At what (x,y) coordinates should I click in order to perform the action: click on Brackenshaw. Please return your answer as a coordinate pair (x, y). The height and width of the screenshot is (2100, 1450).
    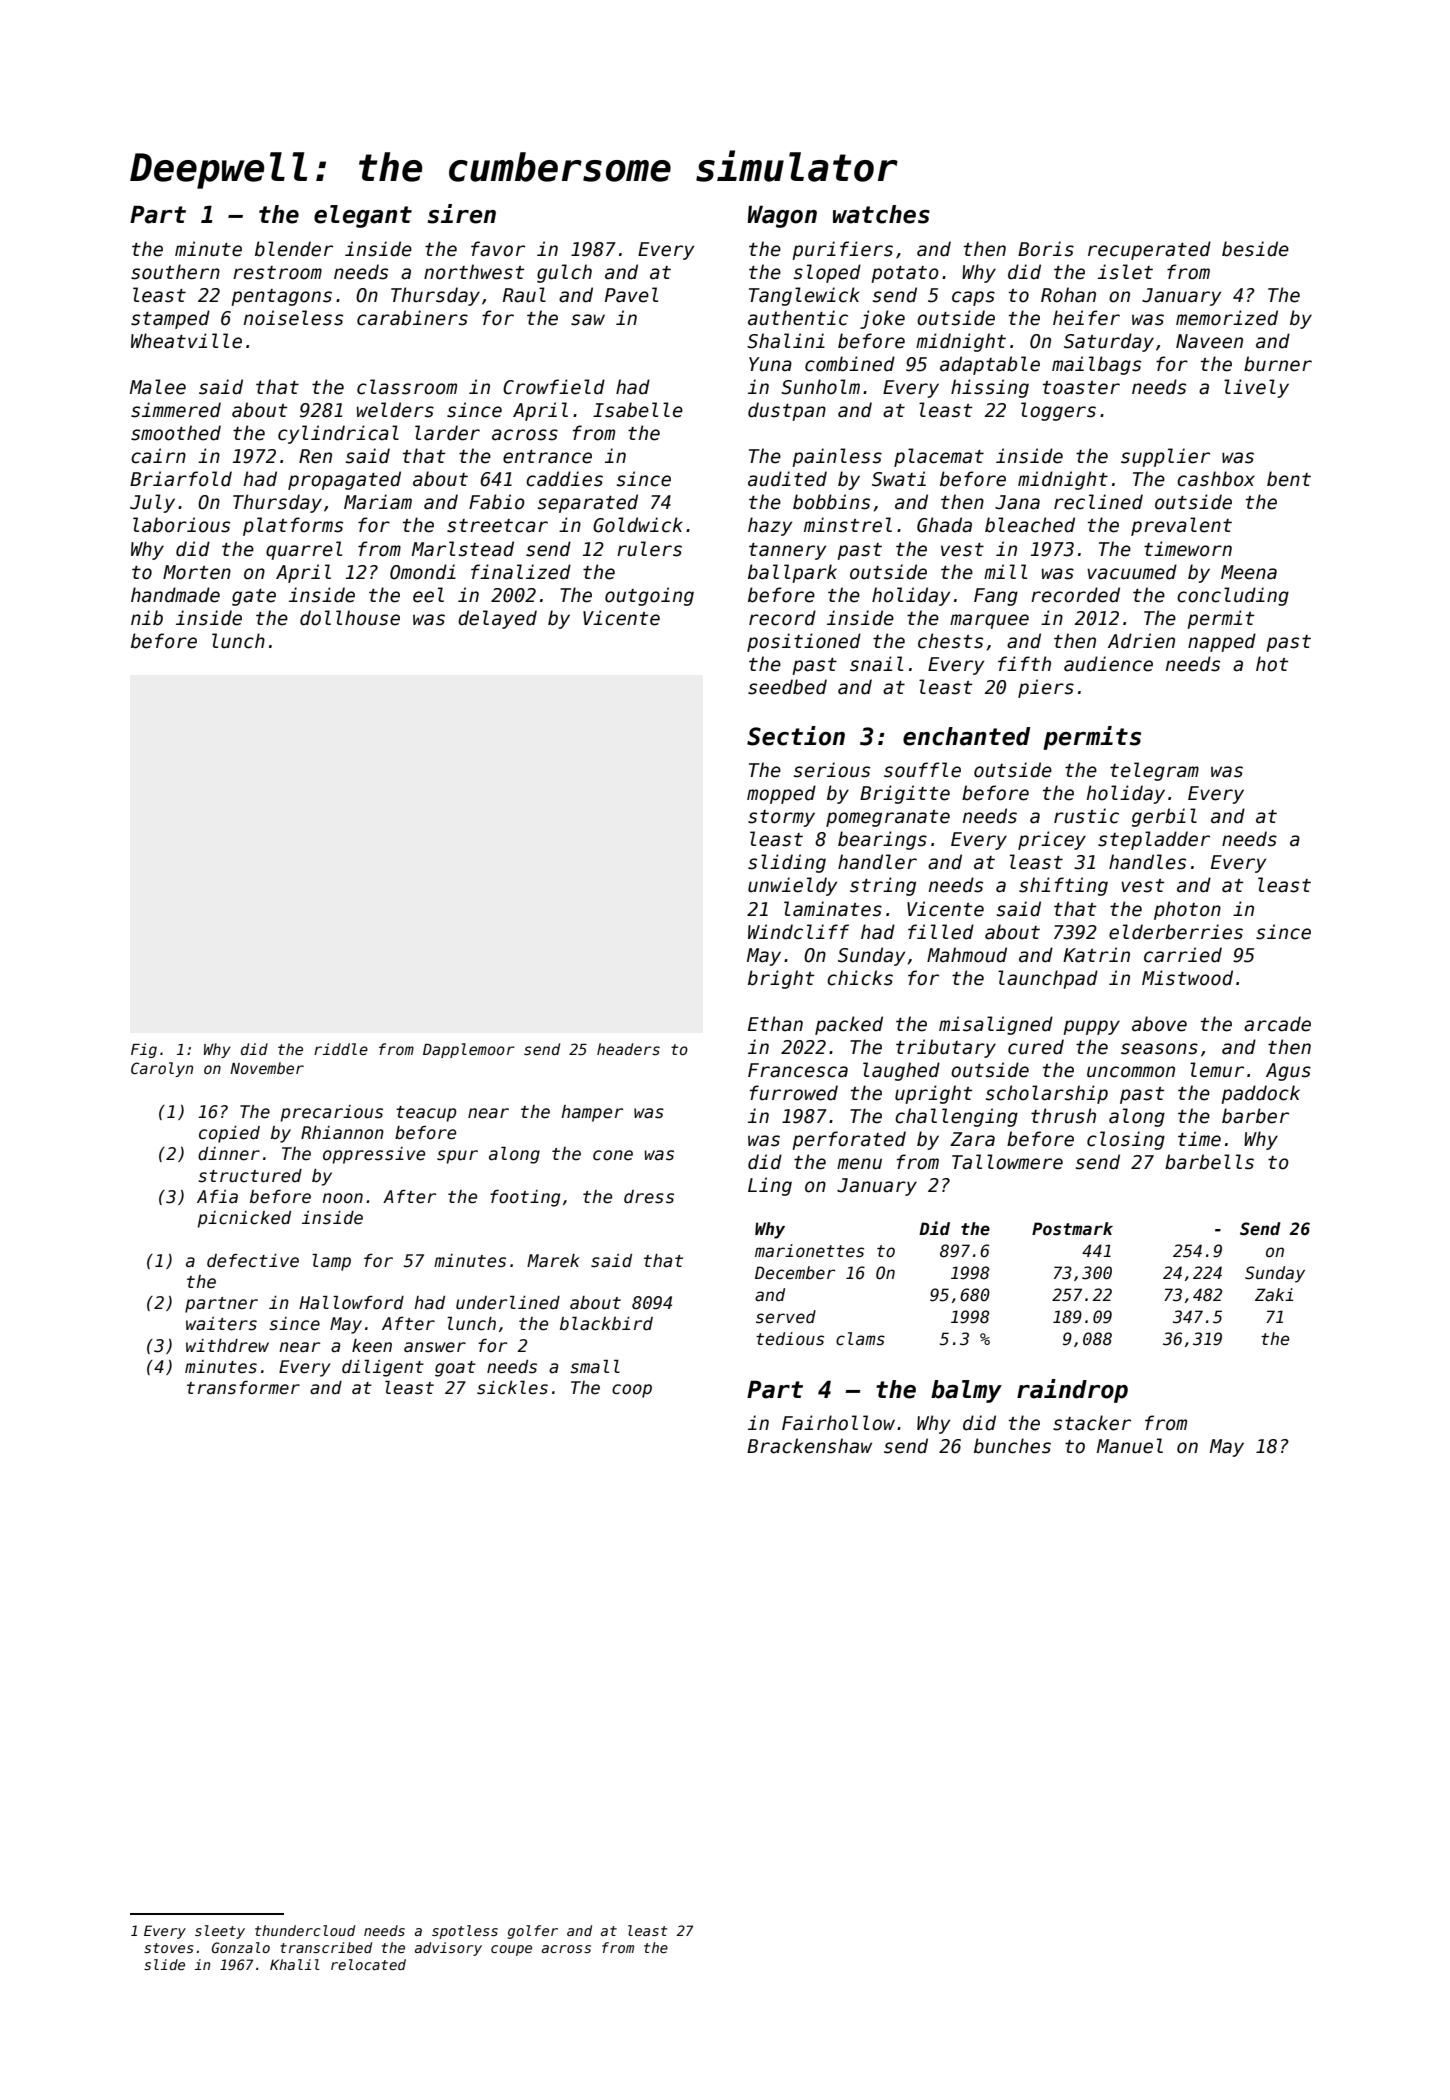
    Looking at the image, I should click on (809, 1446).
